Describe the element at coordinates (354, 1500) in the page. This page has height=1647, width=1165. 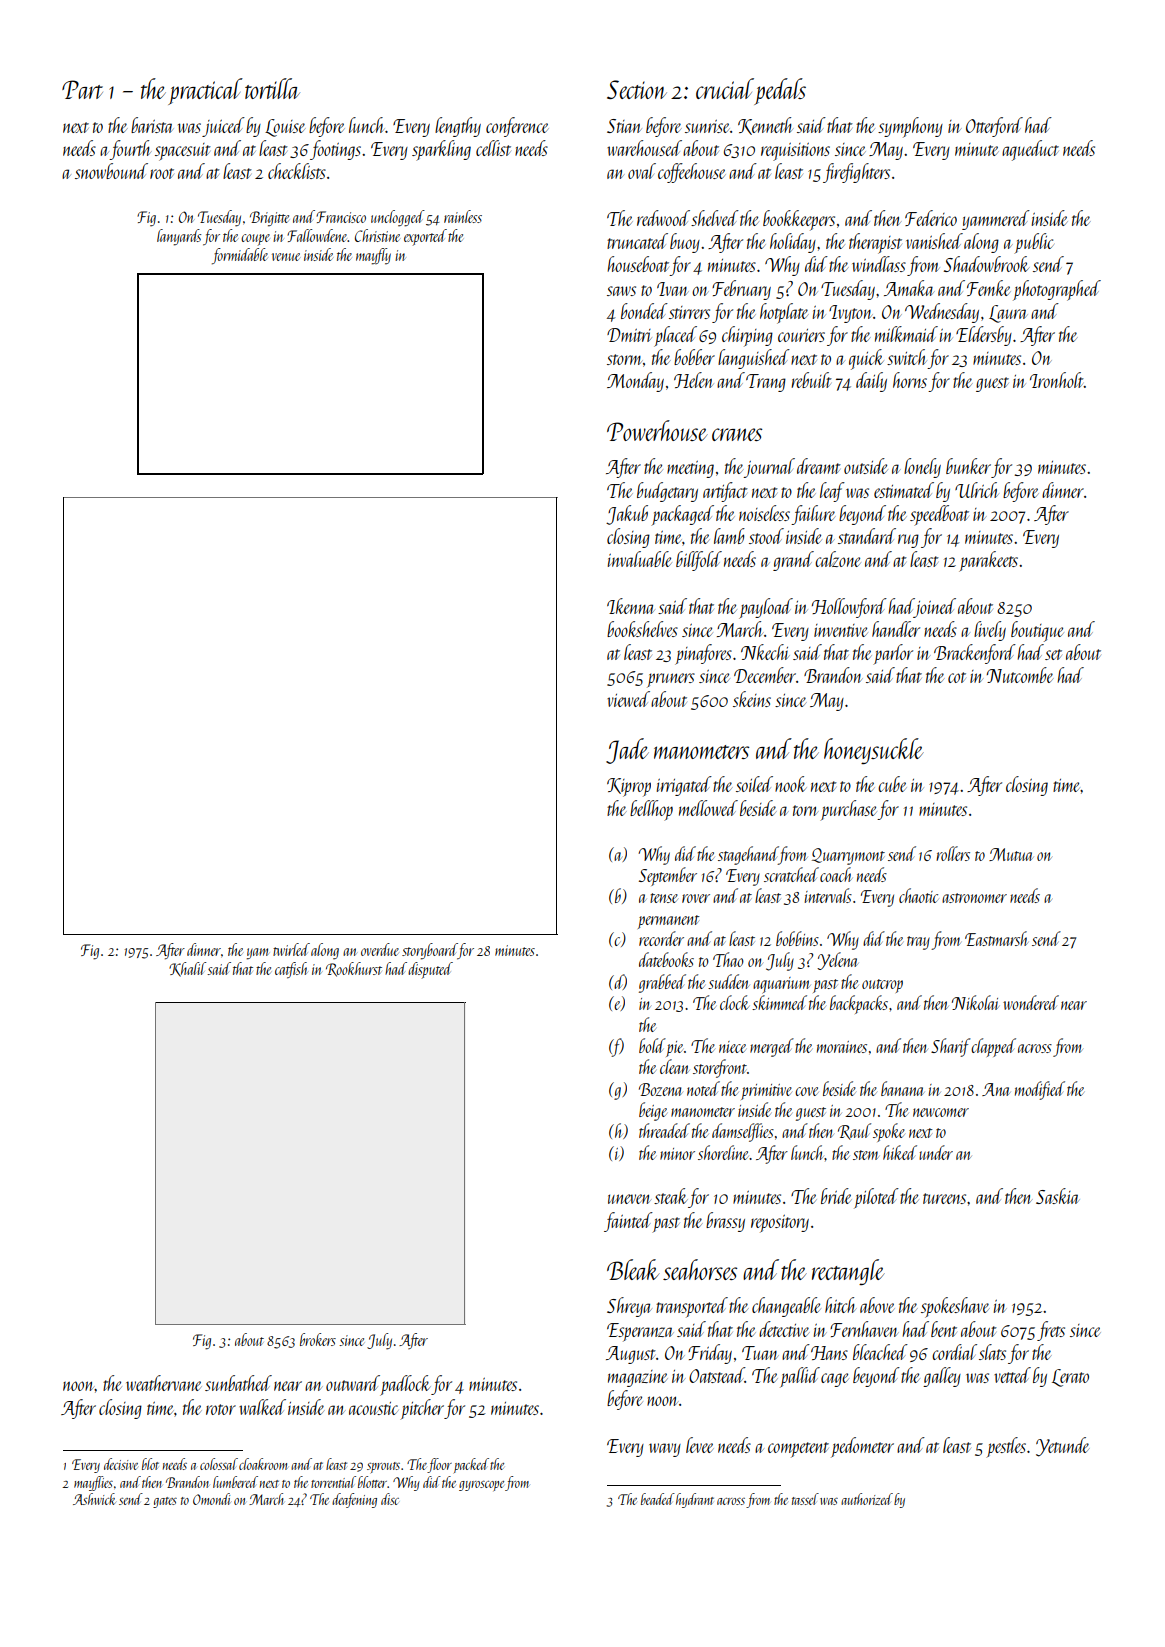
I see `deafening` at that location.
